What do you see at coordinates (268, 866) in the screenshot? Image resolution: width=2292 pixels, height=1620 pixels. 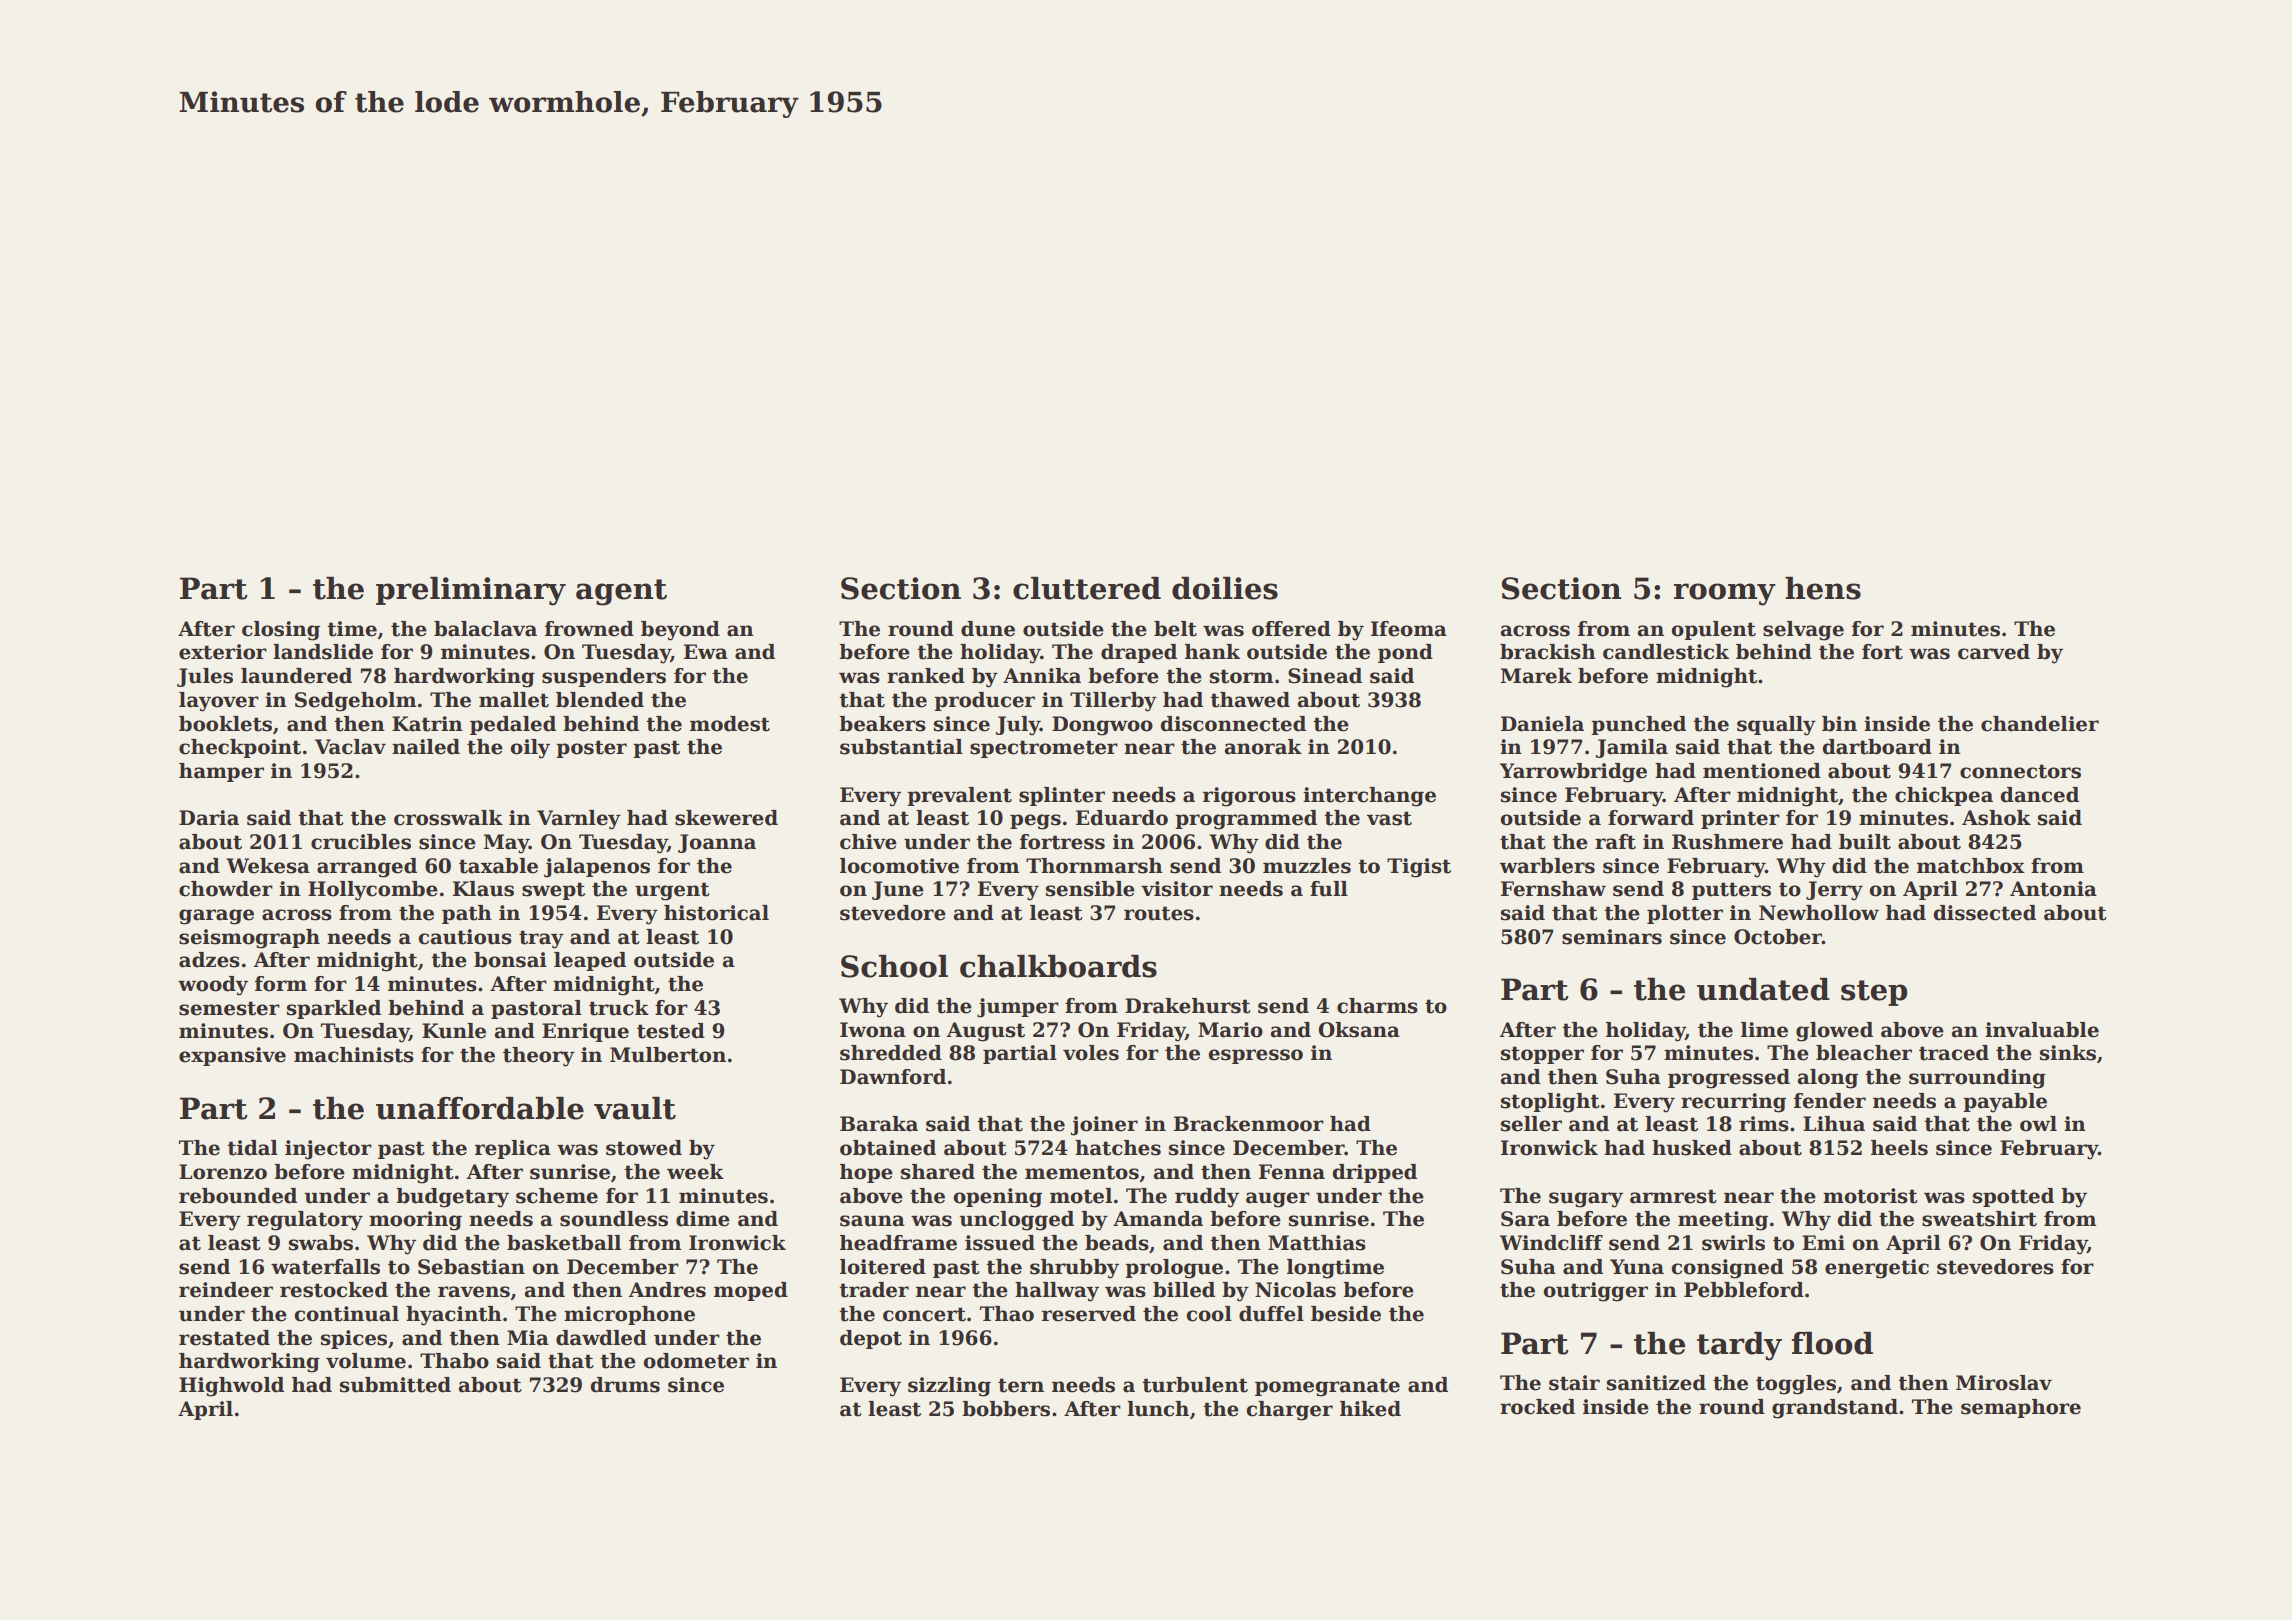 I see `Wekesa` at bounding box center [268, 866].
